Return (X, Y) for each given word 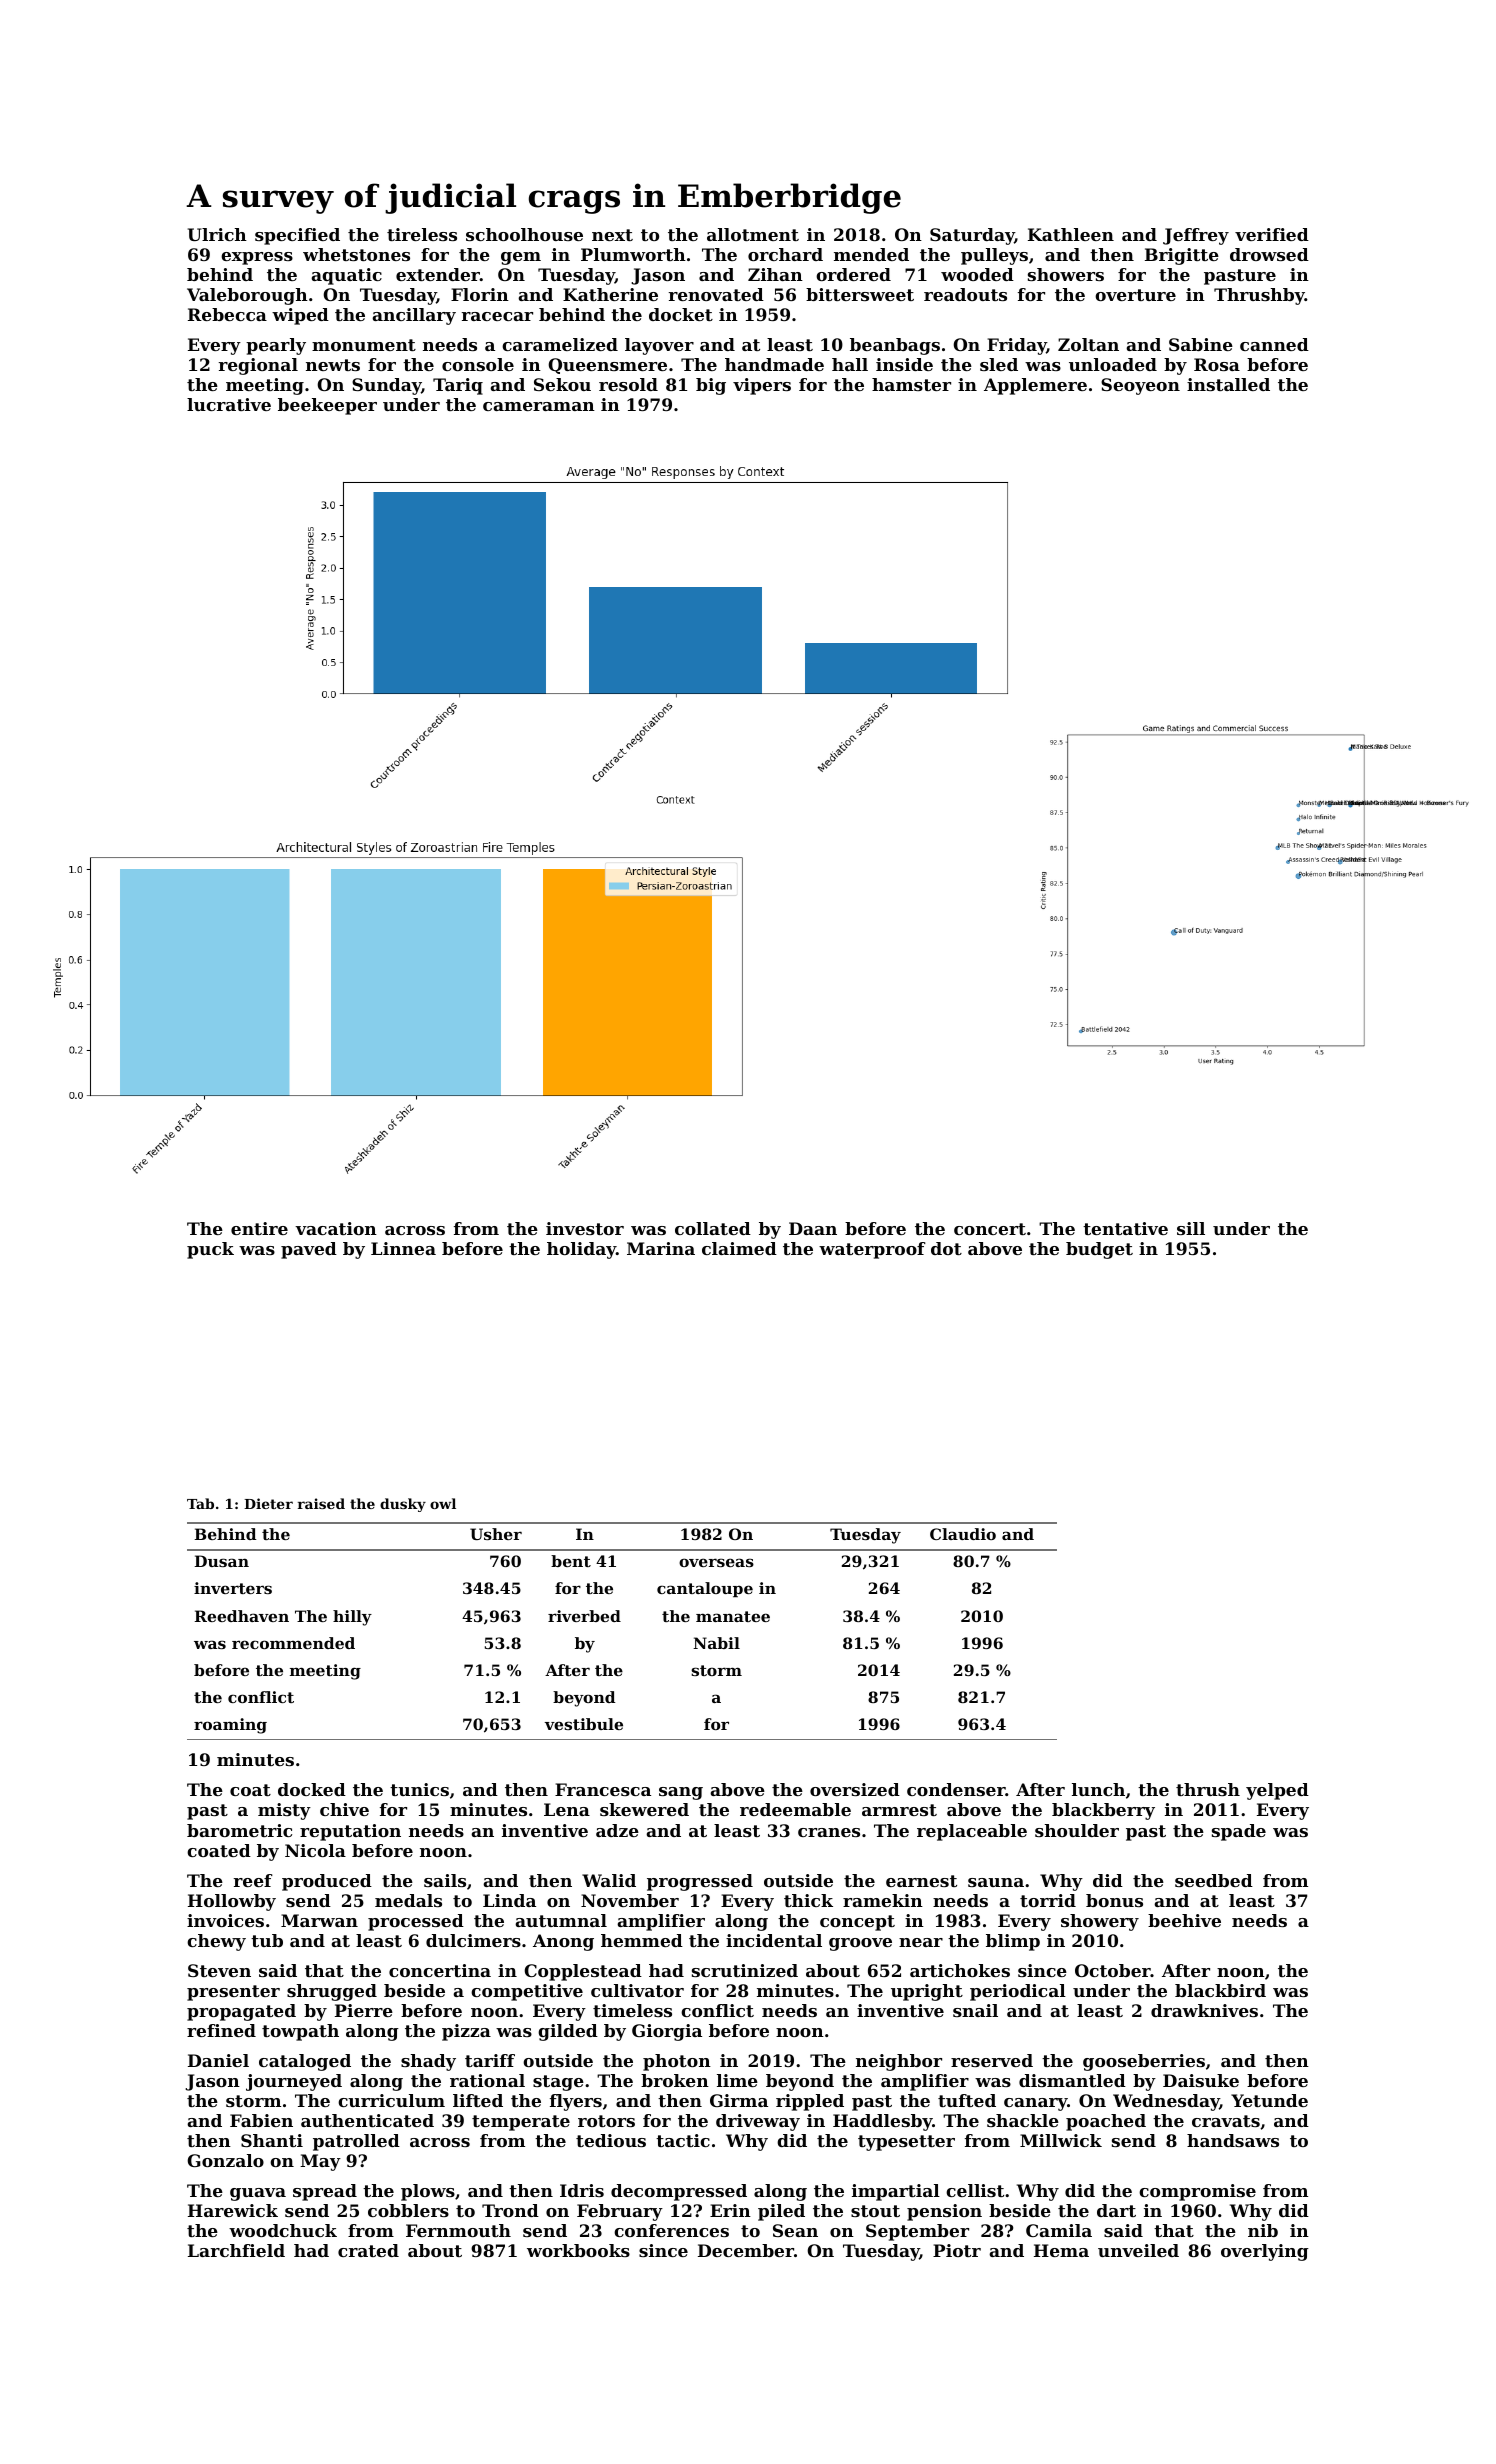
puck (210, 1250)
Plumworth (633, 254)
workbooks (578, 2250)
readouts (965, 294)
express (257, 258)
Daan (813, 1228)
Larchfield (236, 2250)
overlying (1265, 2252)
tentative (1125, 1228)
